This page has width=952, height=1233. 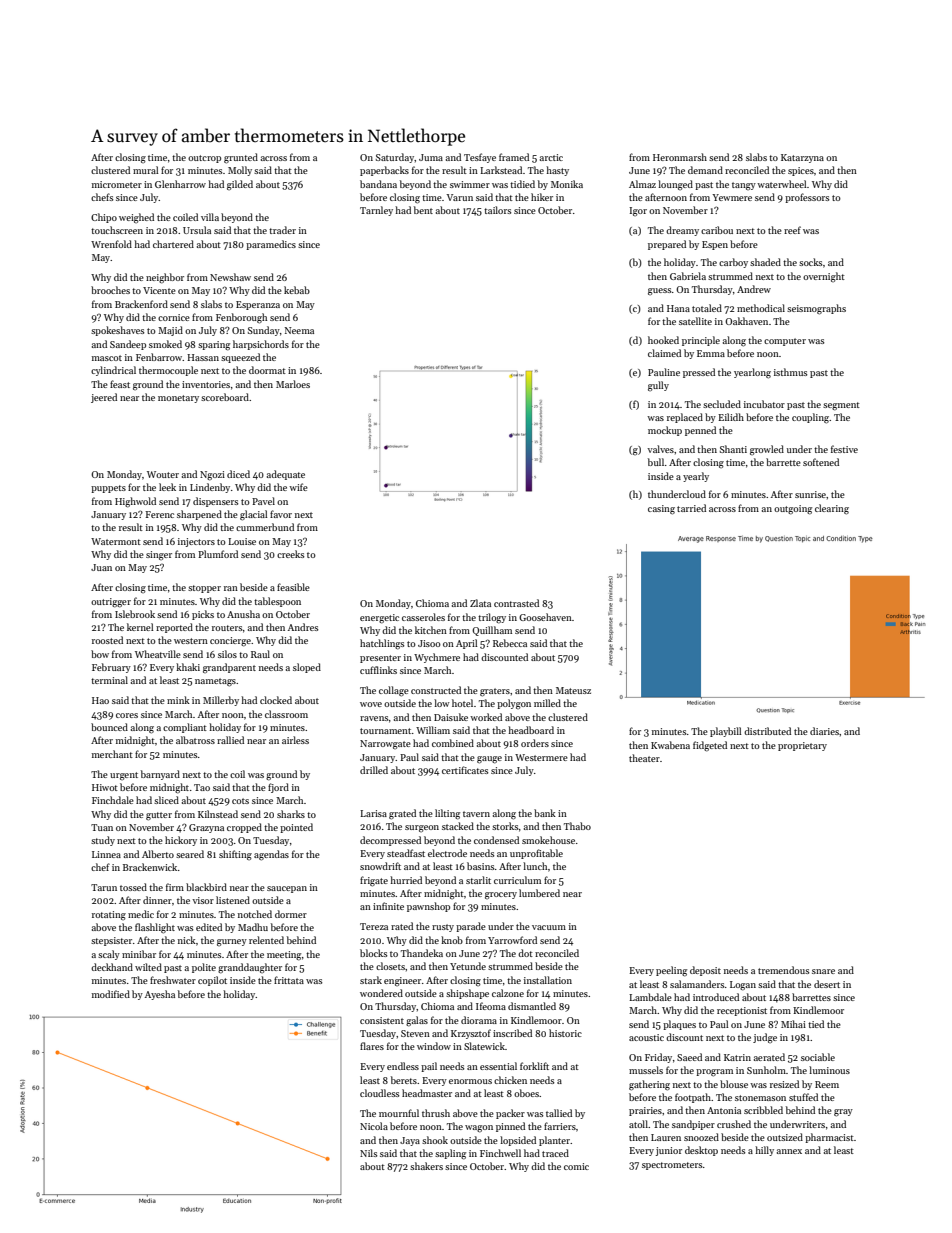 I want to click on socks, so click(x=810, y=262).
